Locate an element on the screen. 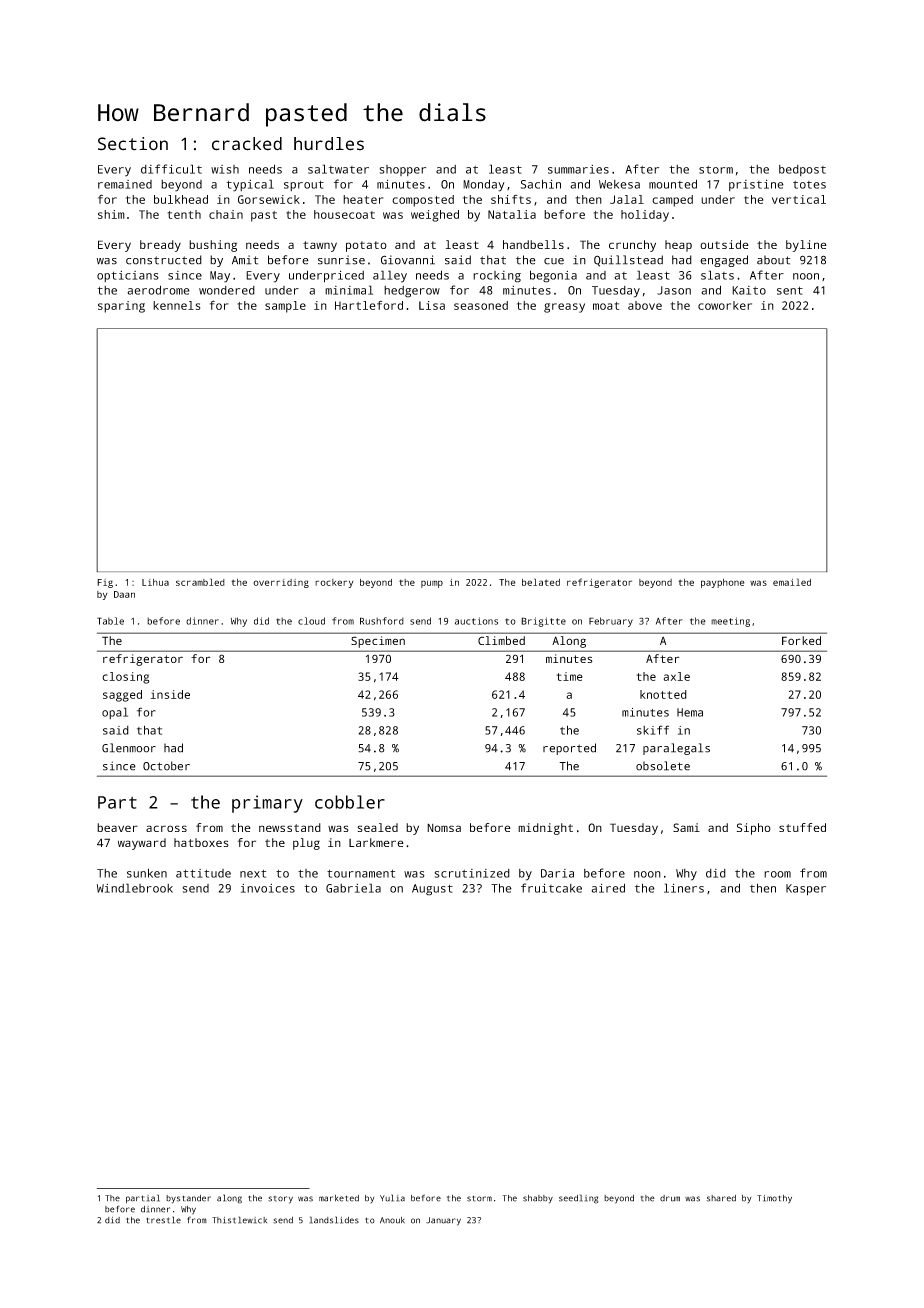 The width and height of the screenshot is (924, 1308). January is located at coordinates (443, 1221).
